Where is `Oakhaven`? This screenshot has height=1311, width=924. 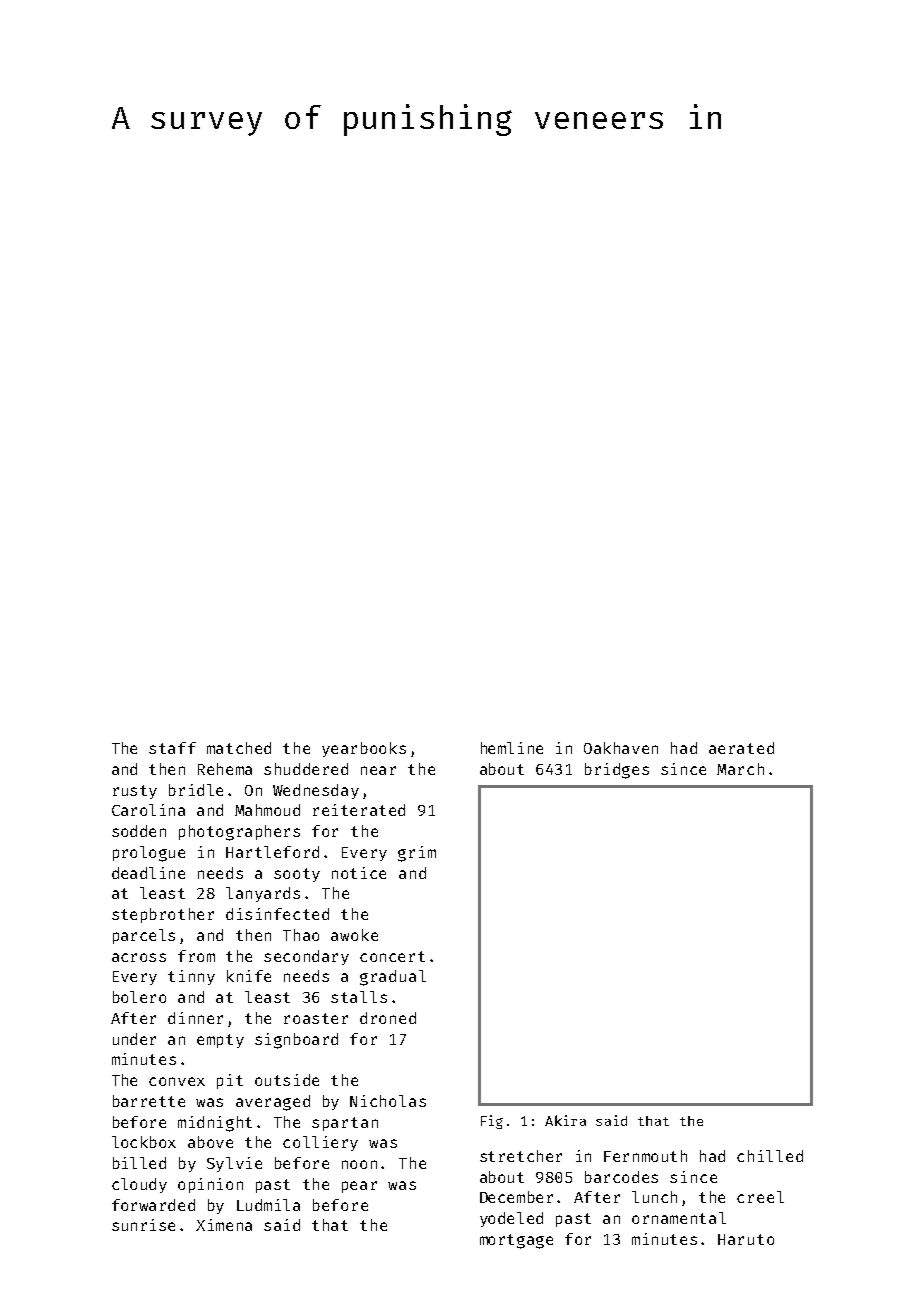
Oakhaven is located at coordinates (621, 748).
